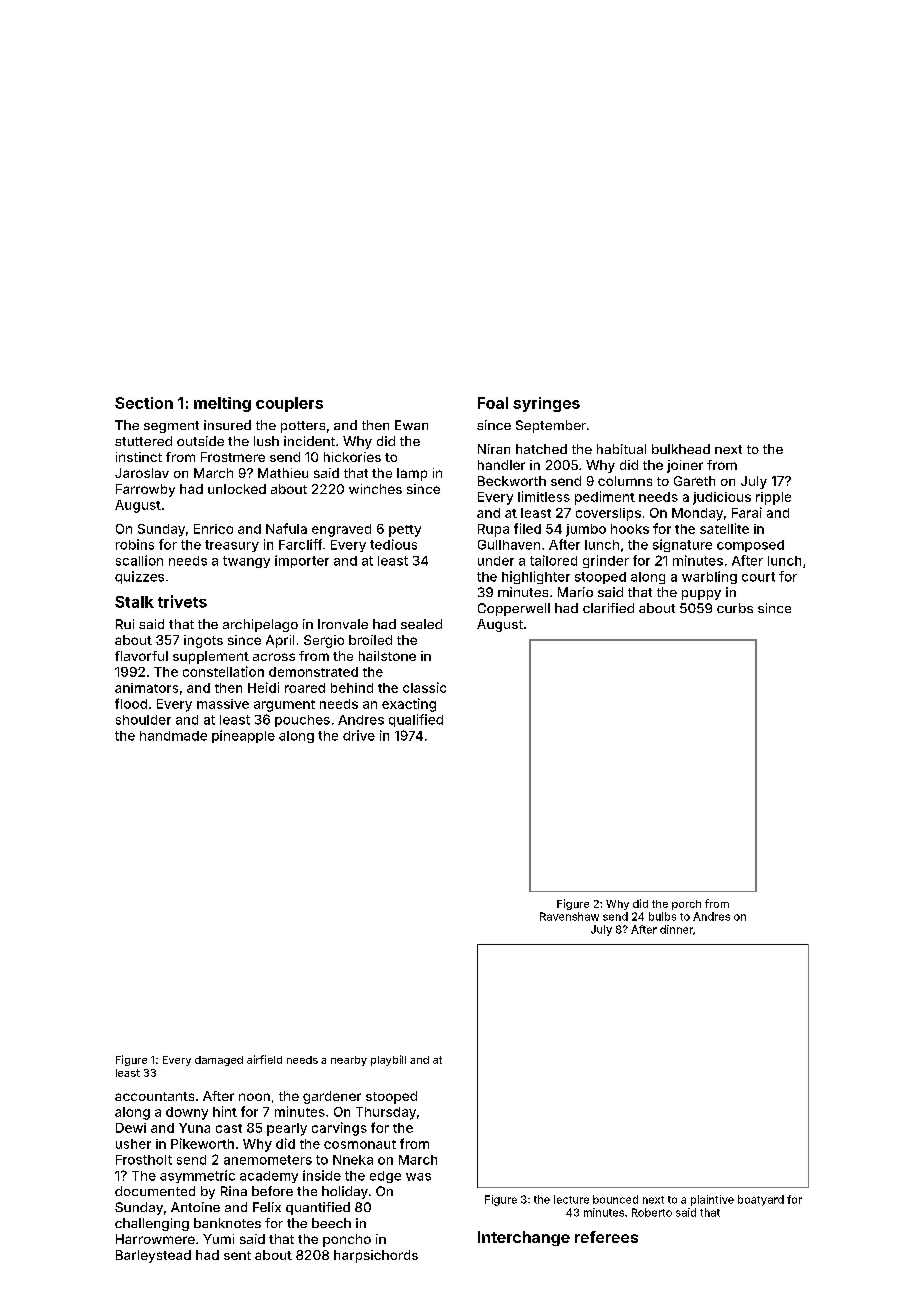 This document has height=1308, width=924. I want to click on signature, so click(682, 545).
